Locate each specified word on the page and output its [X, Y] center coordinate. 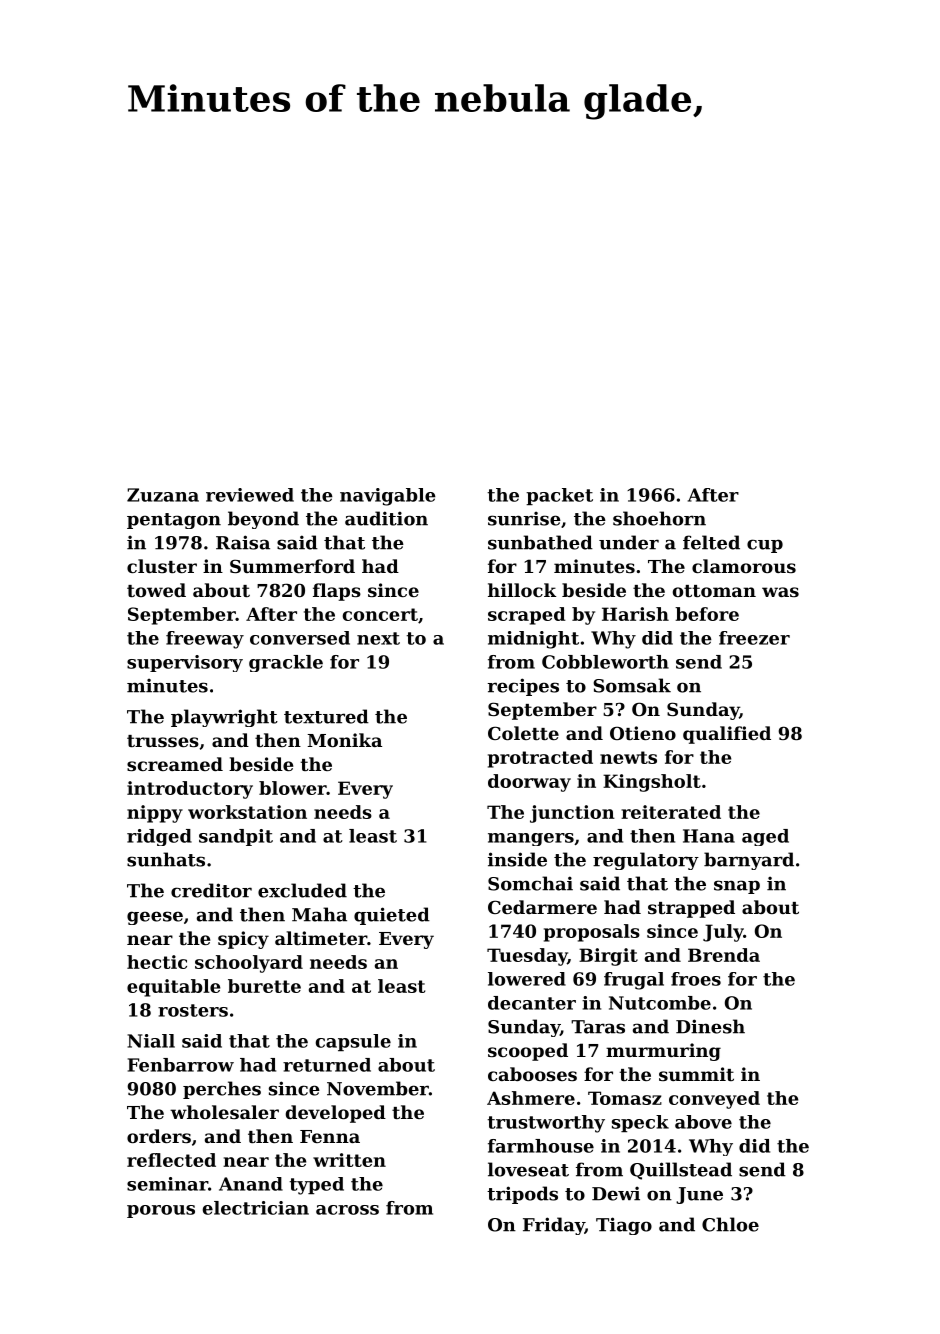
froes [696, 979]
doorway [529, 783]
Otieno [643, 733]
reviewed [250, 495]
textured [326, 716]
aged [765, 837]
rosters [193, 1010]
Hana [709, 836]
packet [559, 496]
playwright [224, 718]
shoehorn [659, 518]
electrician [256, 1208]
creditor [211, 890]
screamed [175, 764]
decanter [532, 1003]
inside [517, 859]
